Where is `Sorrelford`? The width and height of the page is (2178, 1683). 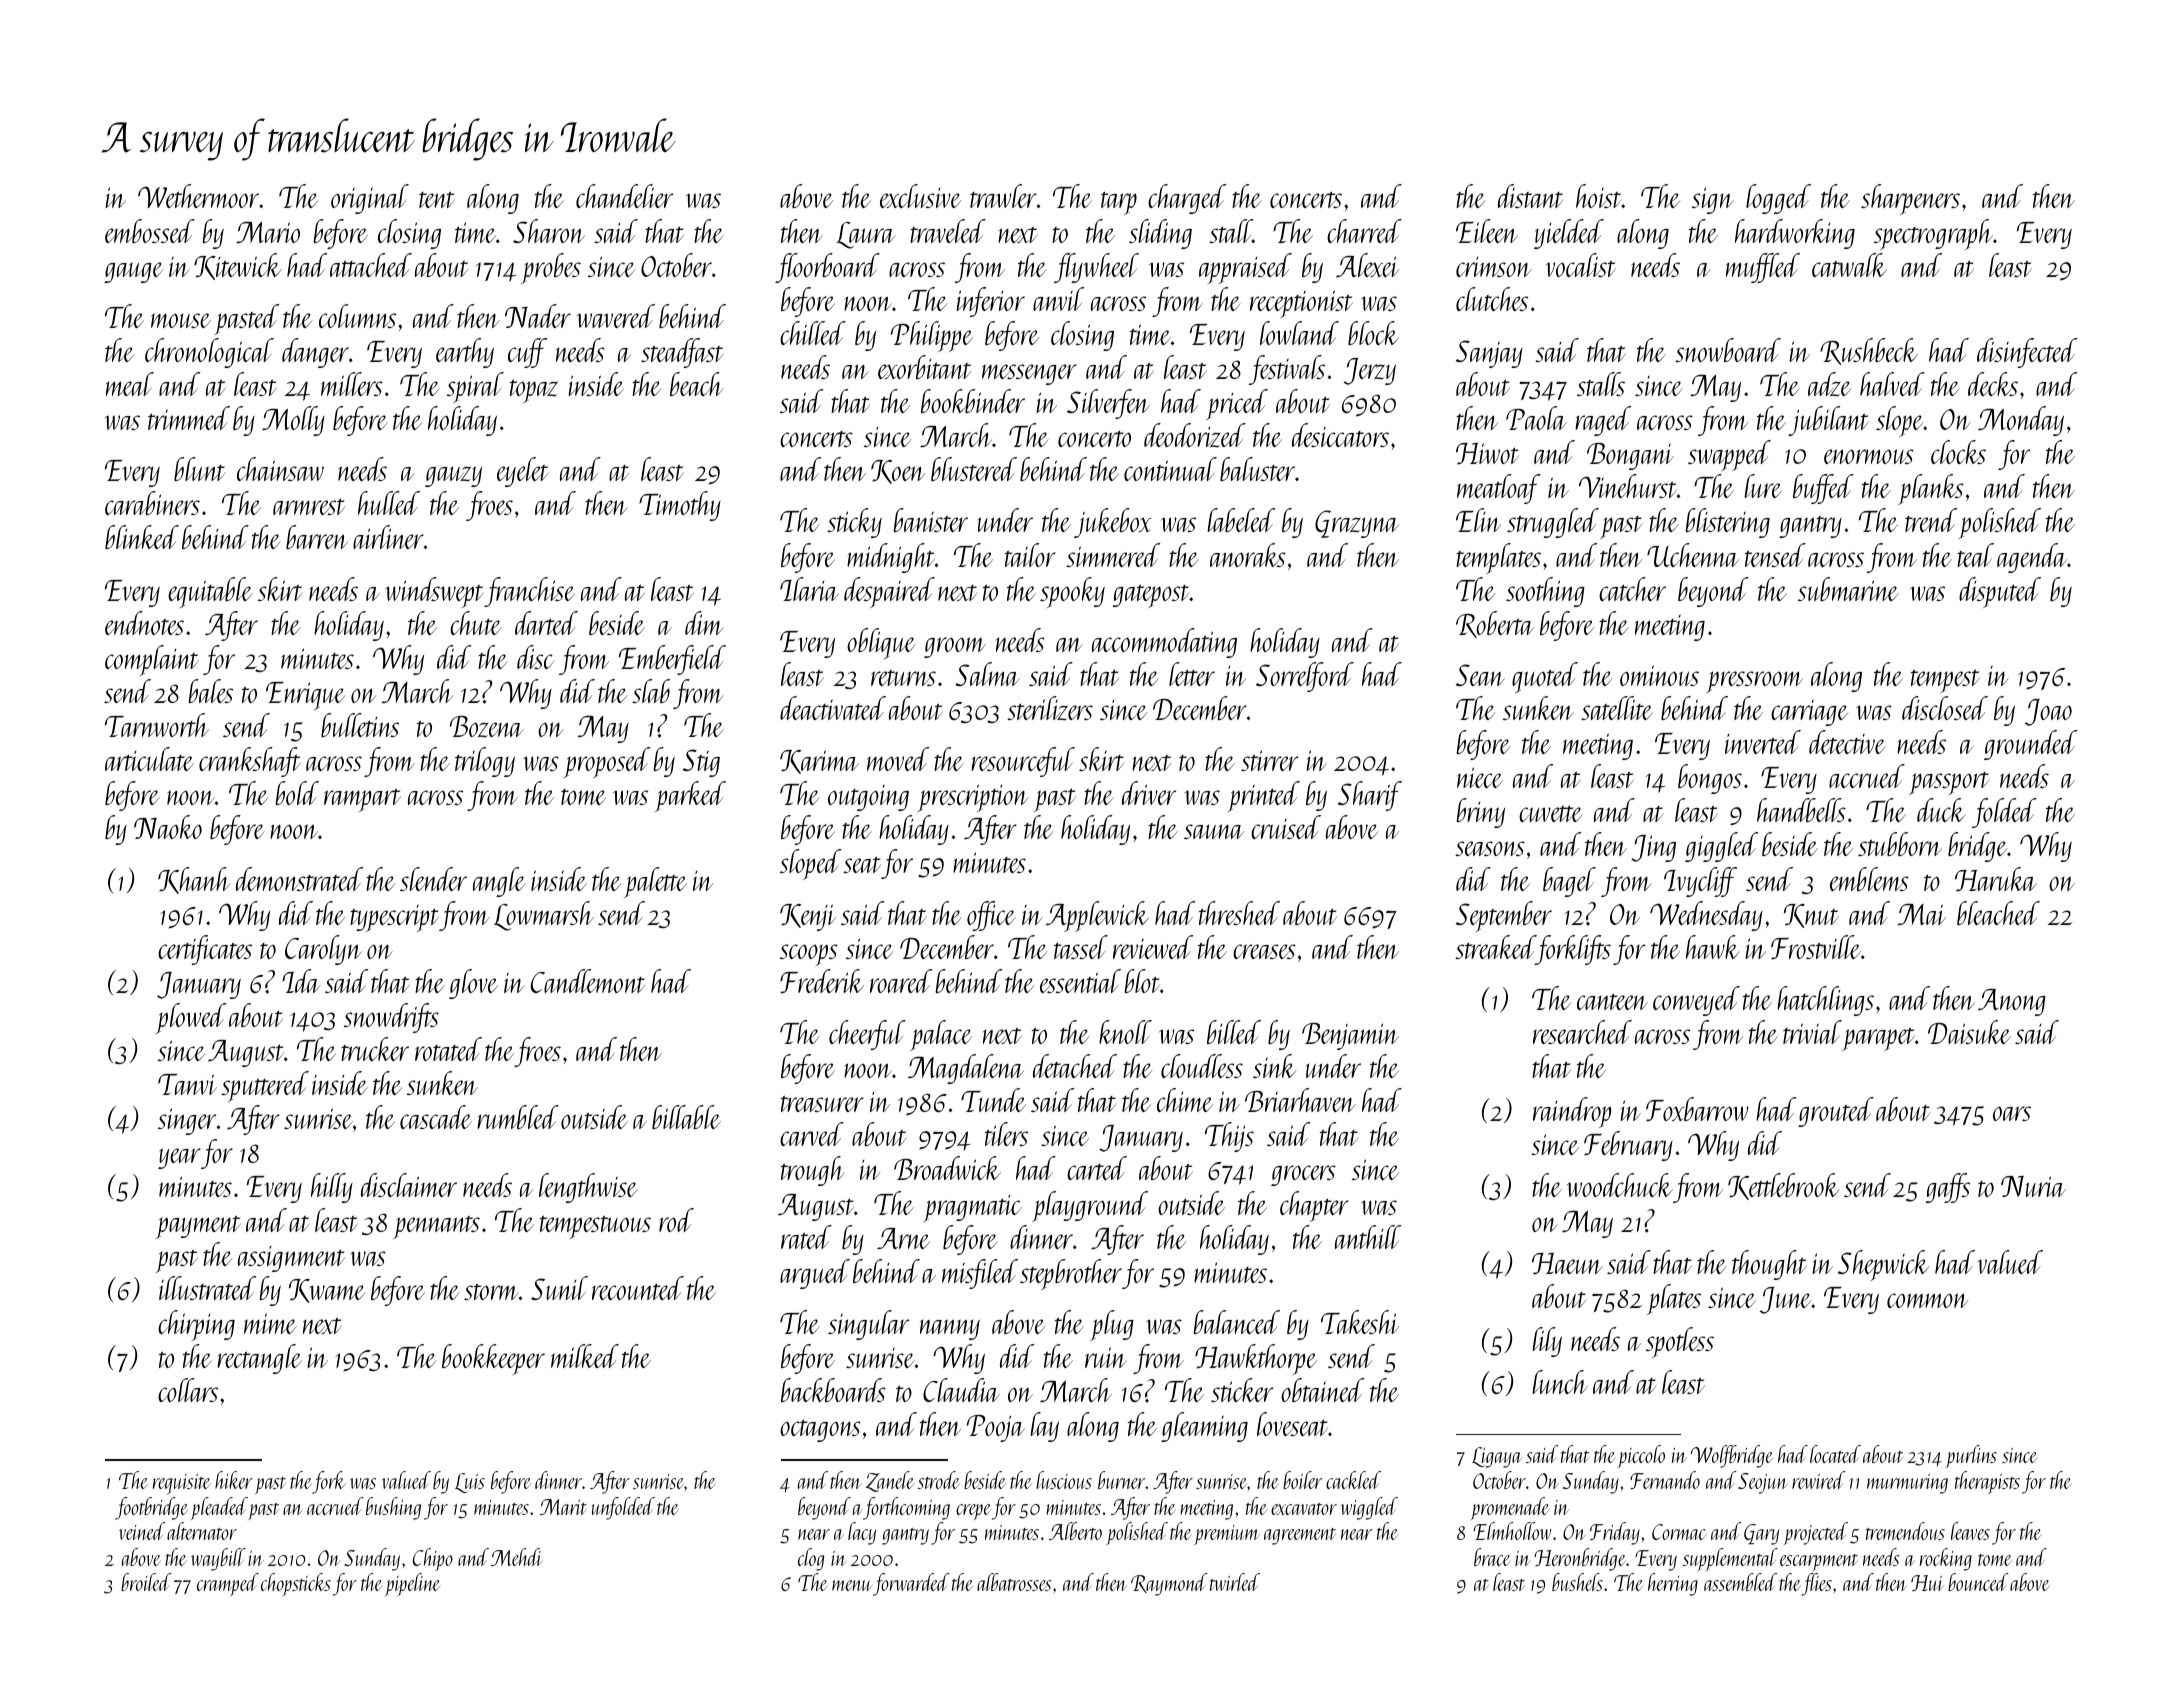 Sorrelford is located at coordinates (1305, 677).
